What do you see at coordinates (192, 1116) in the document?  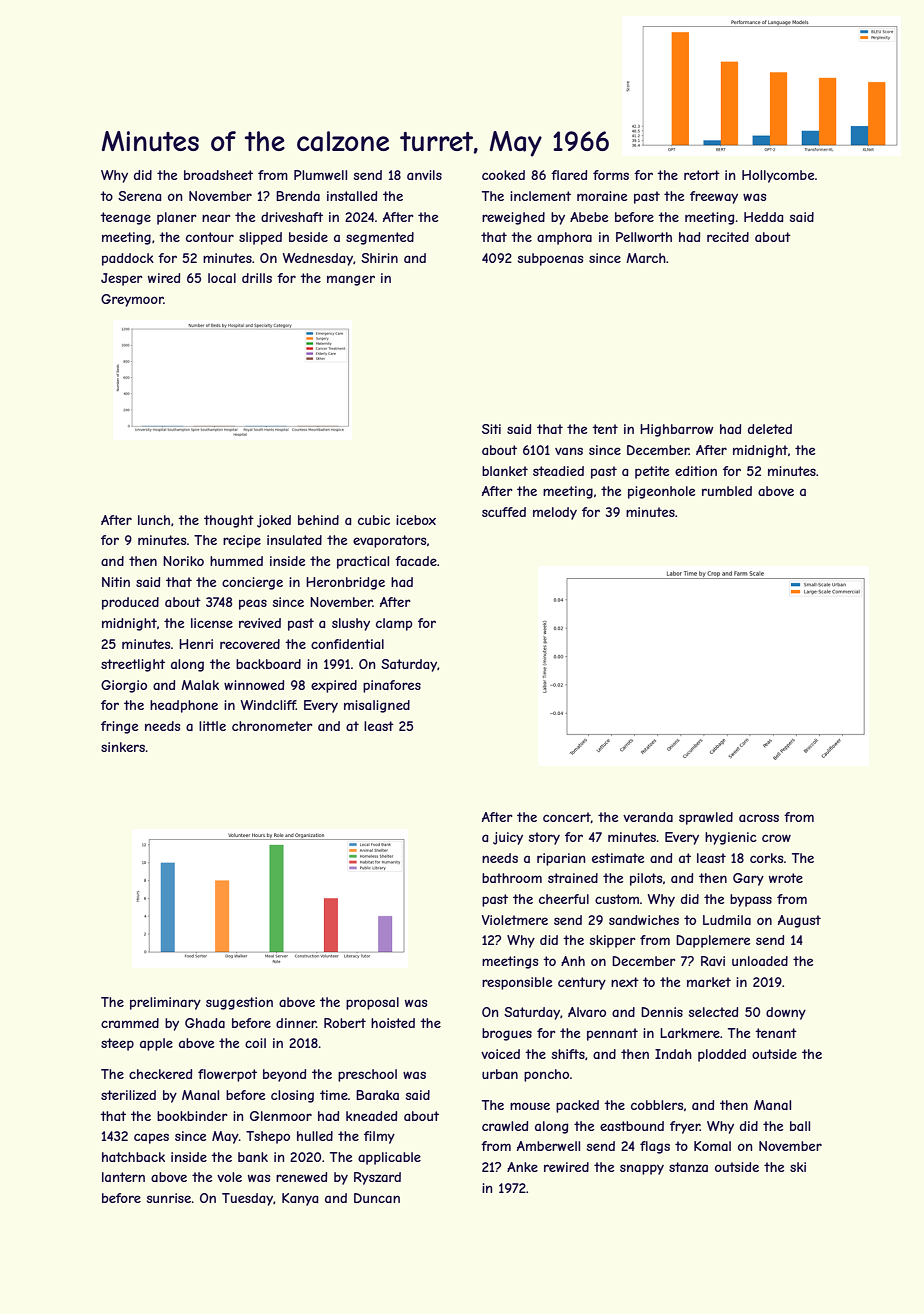 I see `bookbinder` at bounding box center [192, 1116].
